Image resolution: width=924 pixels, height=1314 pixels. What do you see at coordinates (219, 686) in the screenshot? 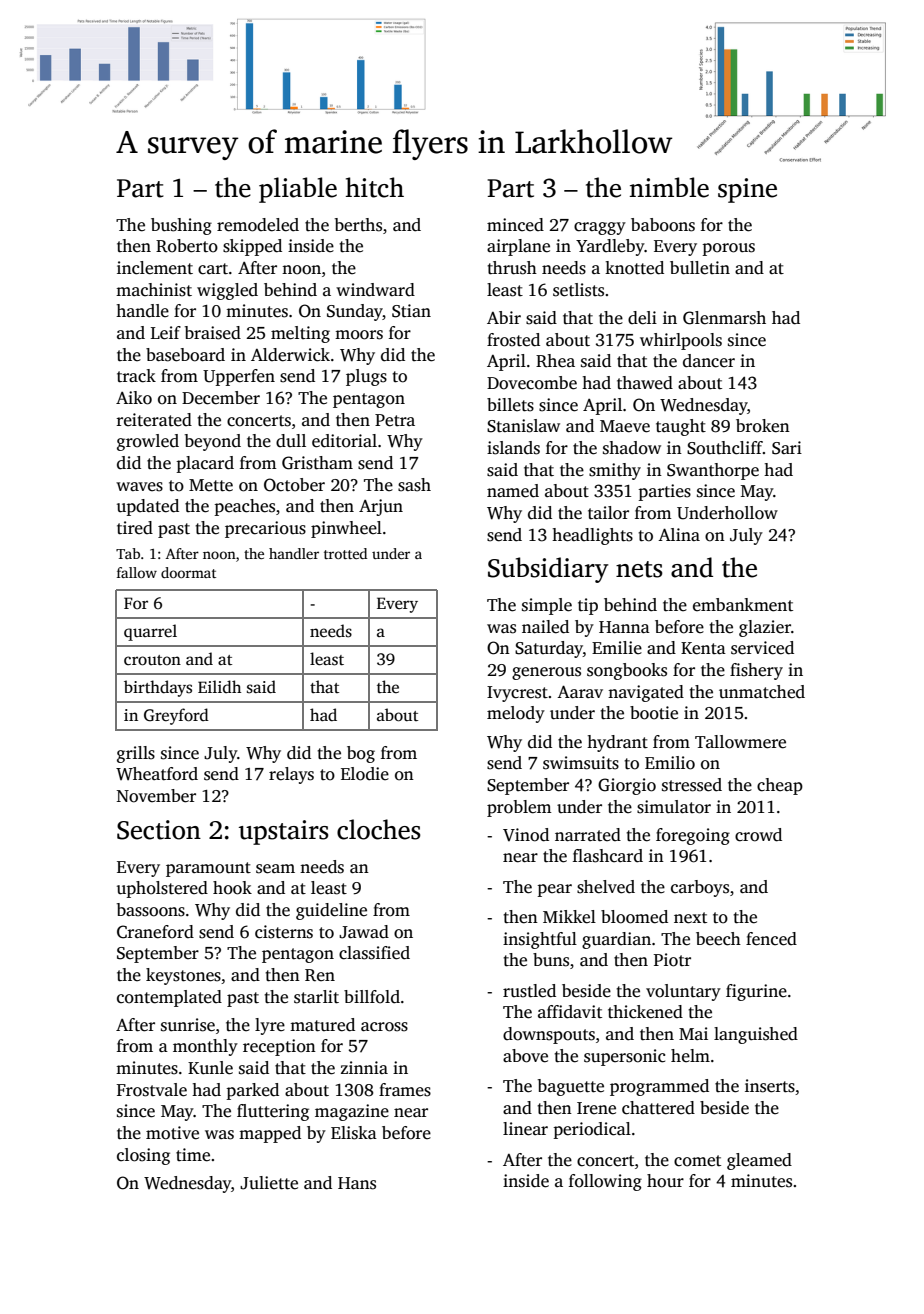
I see `Eilidh` at bounding box center [219, 686].
